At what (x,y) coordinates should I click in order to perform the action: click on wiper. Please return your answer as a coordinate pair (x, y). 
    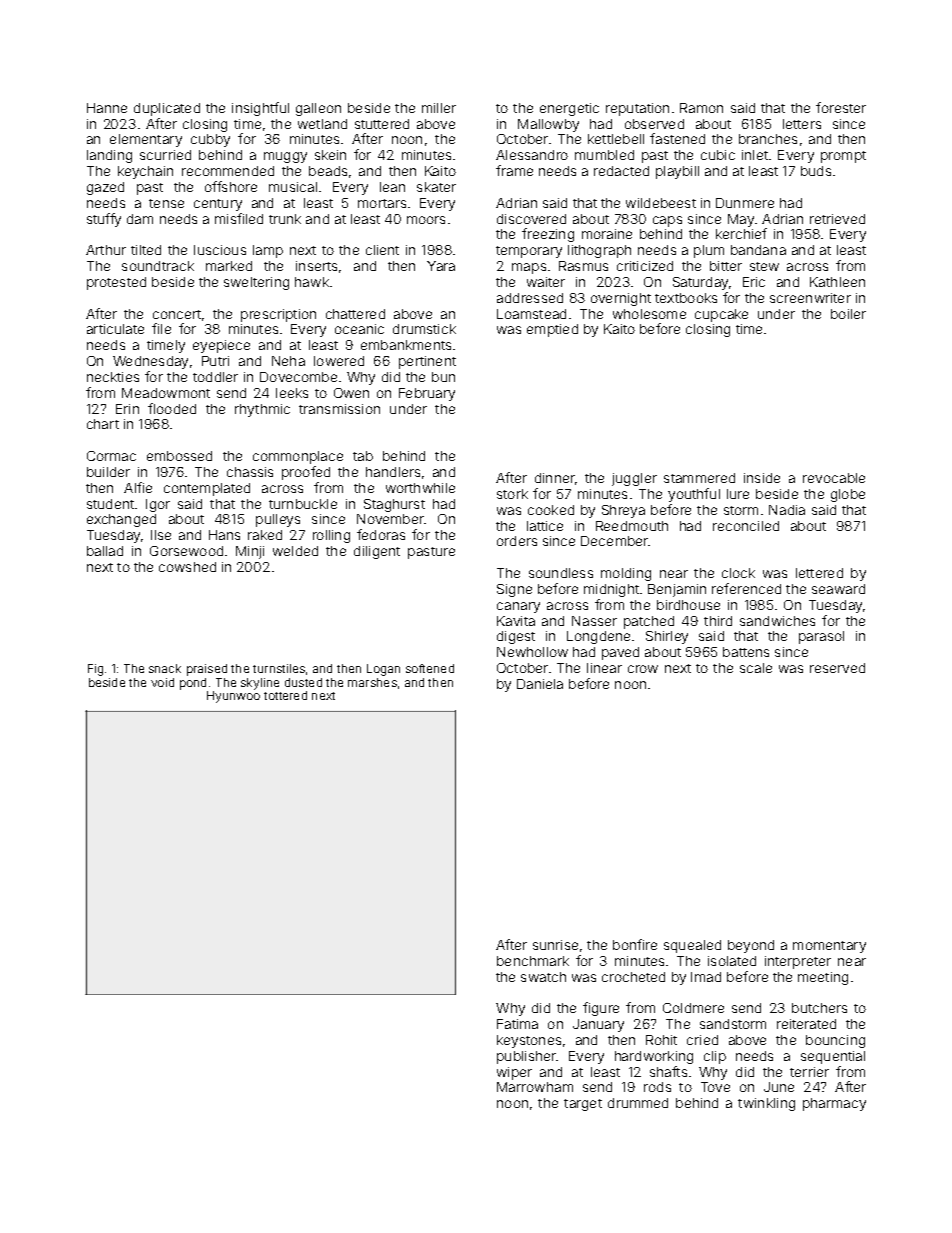
    Looking at the image, I should click on (514, 1073).
